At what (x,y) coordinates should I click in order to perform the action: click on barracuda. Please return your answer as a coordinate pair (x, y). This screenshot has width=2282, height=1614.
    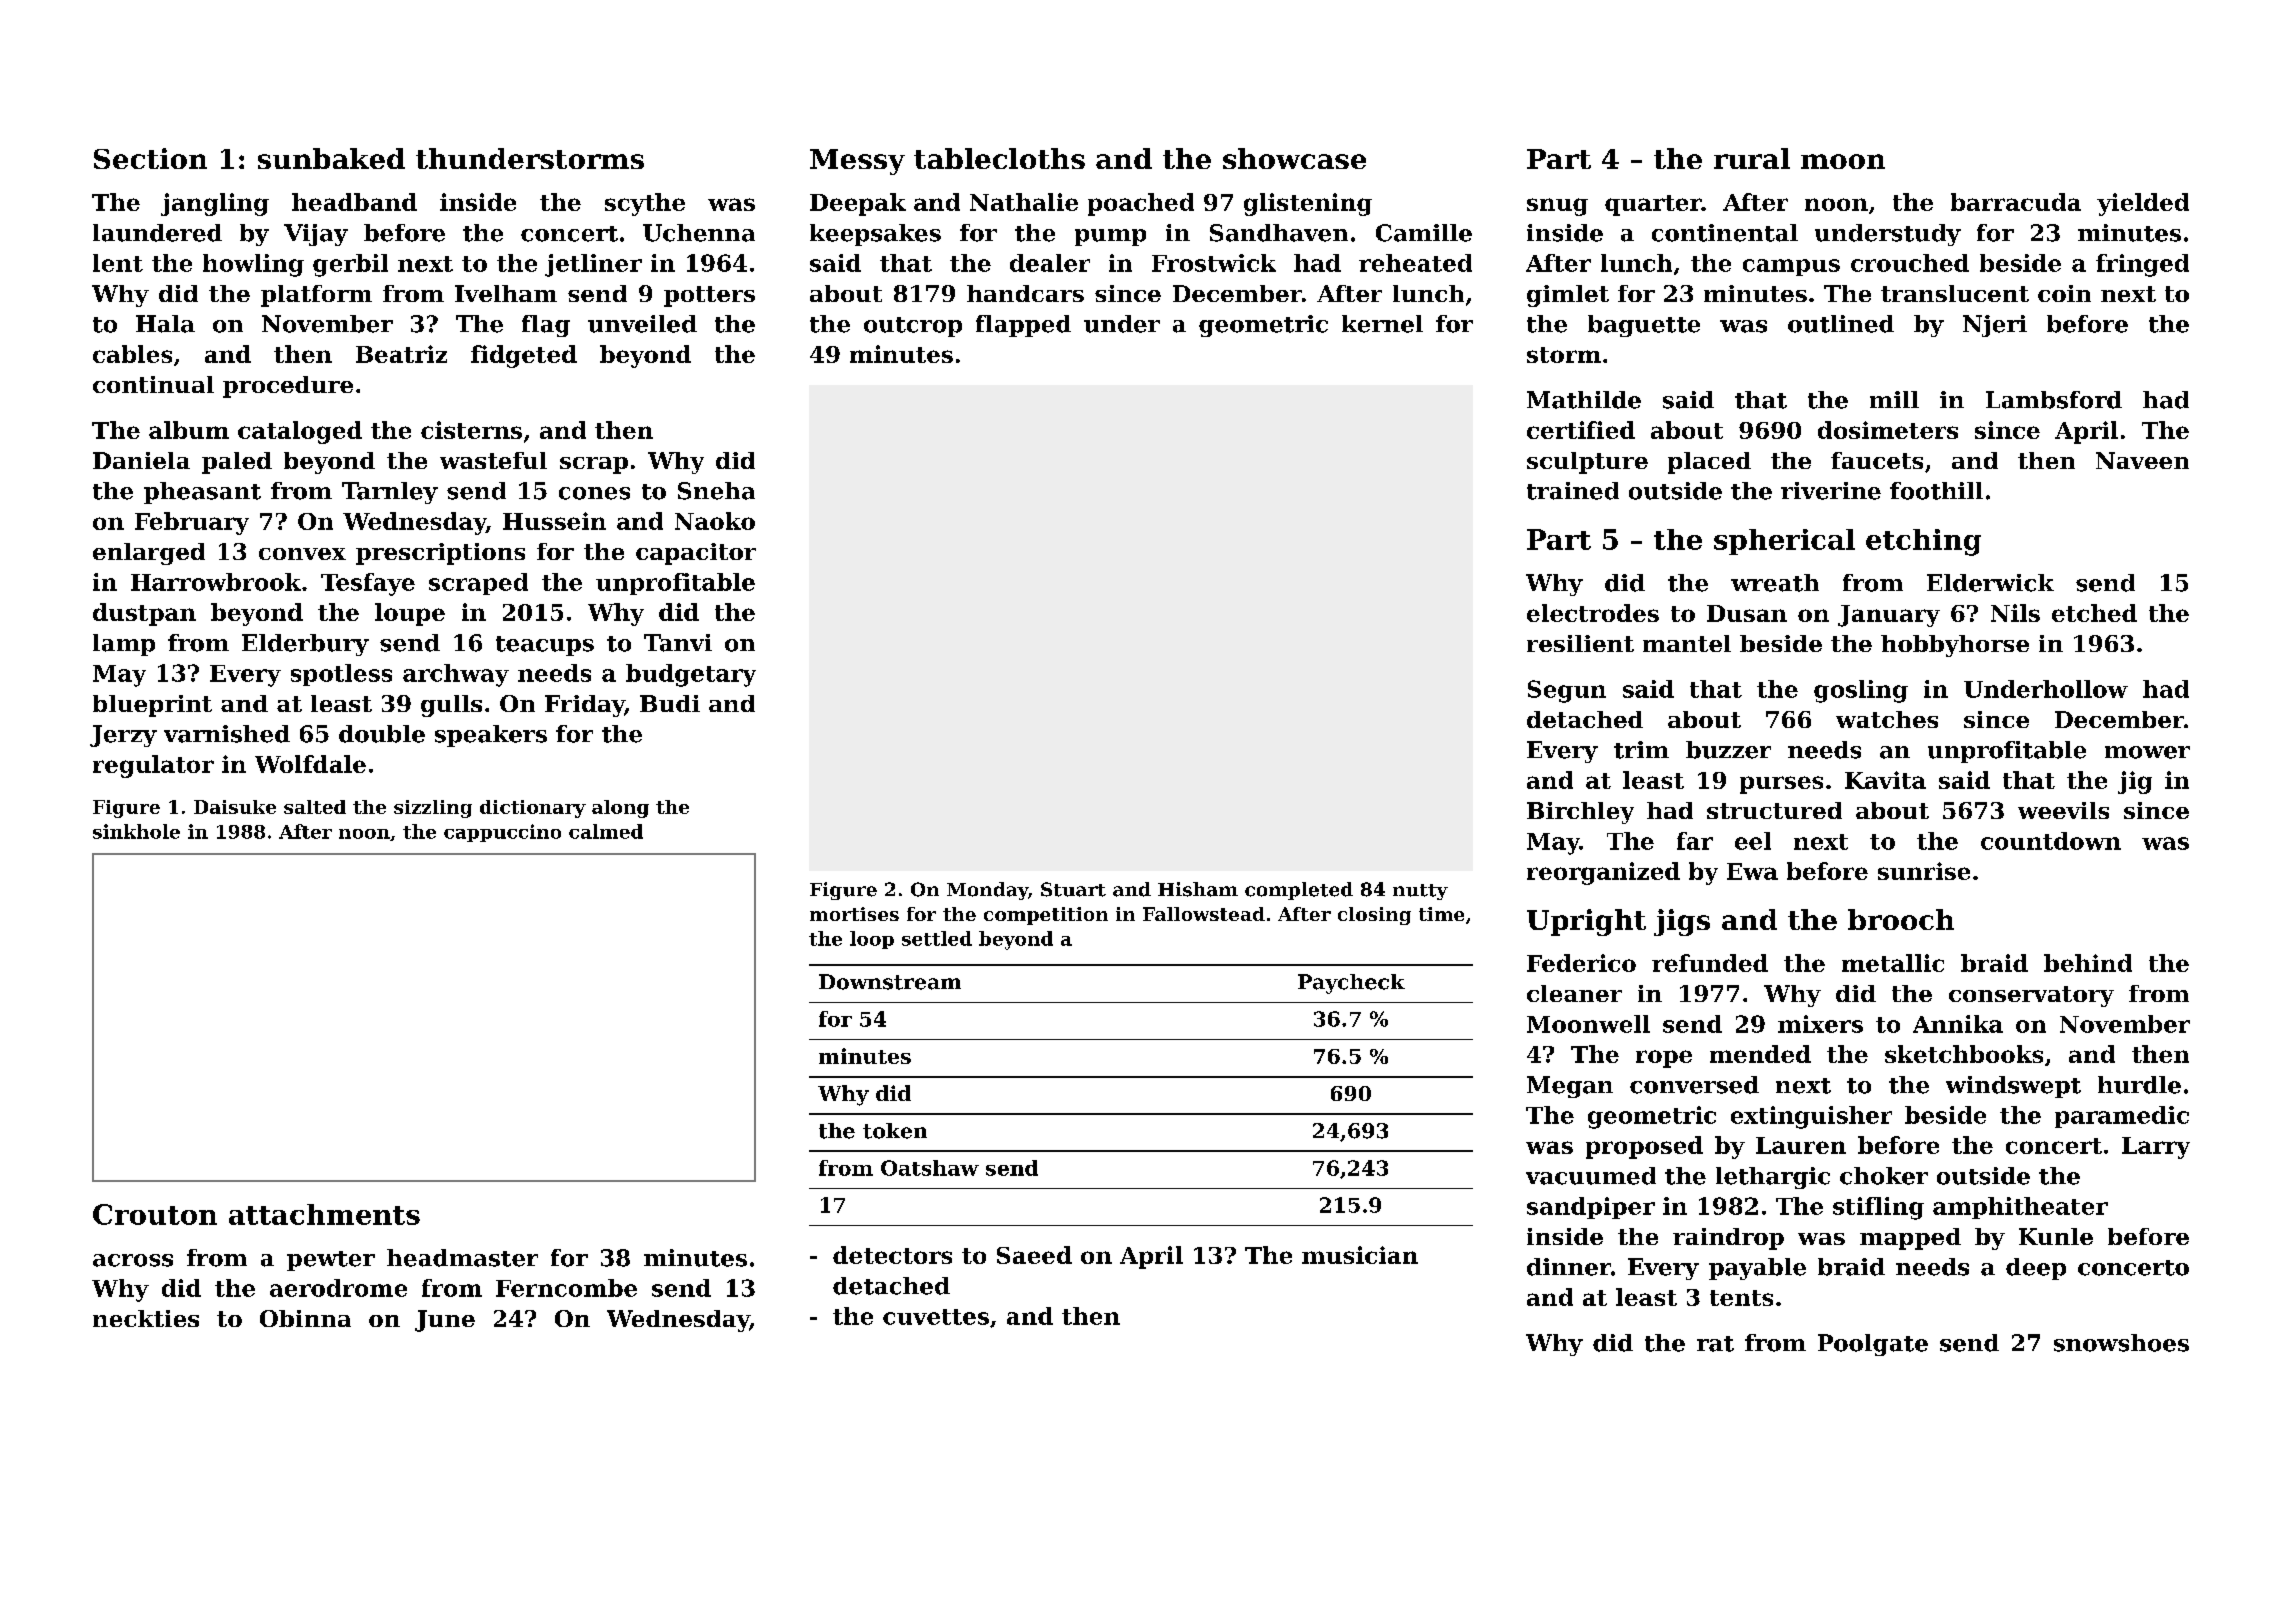
    Looking at the image, I should click on (2016, 202).
